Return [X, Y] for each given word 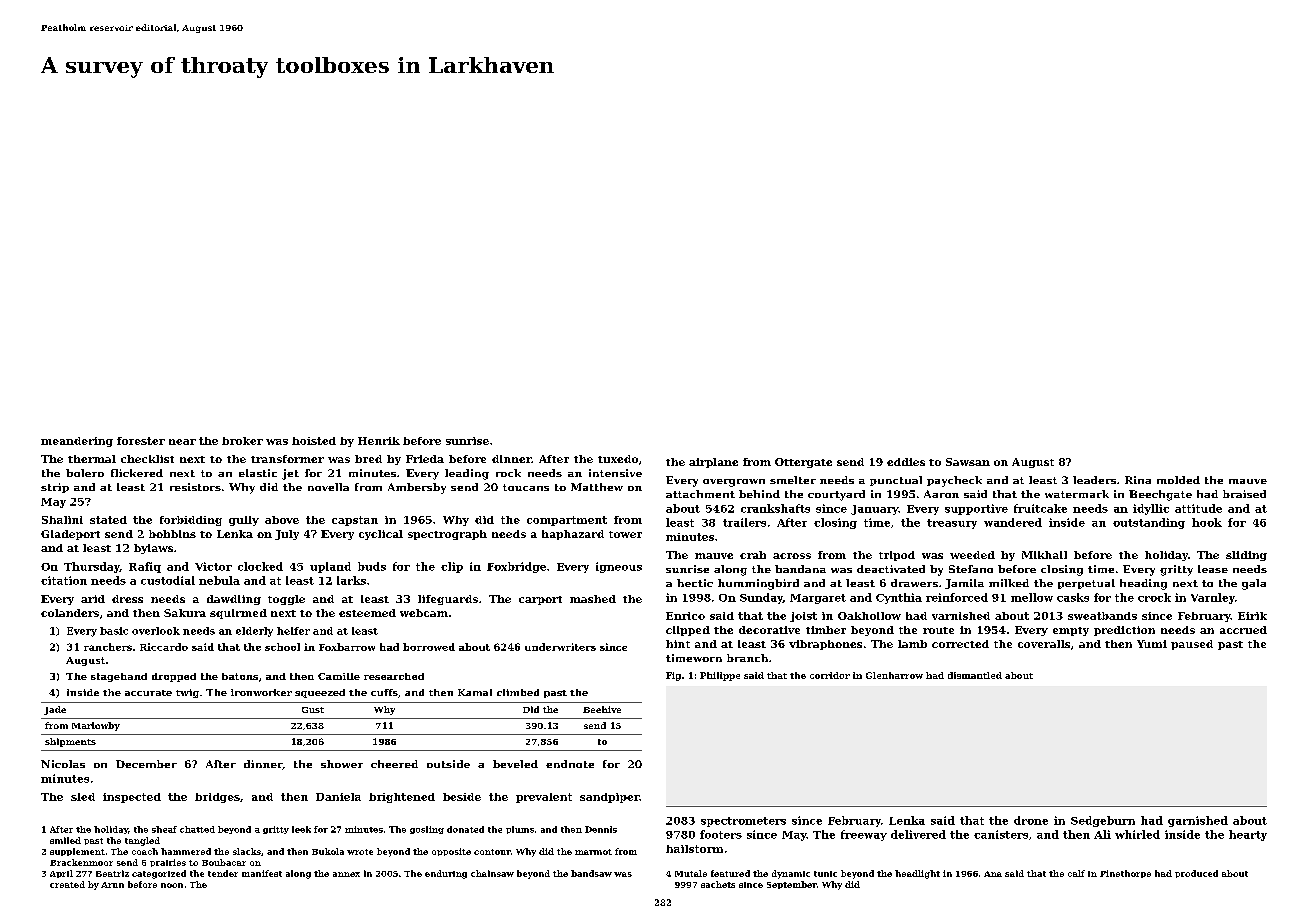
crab [753, 555]
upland [330, 567]
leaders [1094, 480]
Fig [673, 676]
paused [1192, 645]
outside [448, 764]
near [182, 442]
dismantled [975, 675]
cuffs [384, 692]
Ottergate [803, 463]
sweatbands [1102, 616]
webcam [424, 613]
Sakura [185, 613]
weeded [972, 555]
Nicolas [63, 764]
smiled [65, 840]
